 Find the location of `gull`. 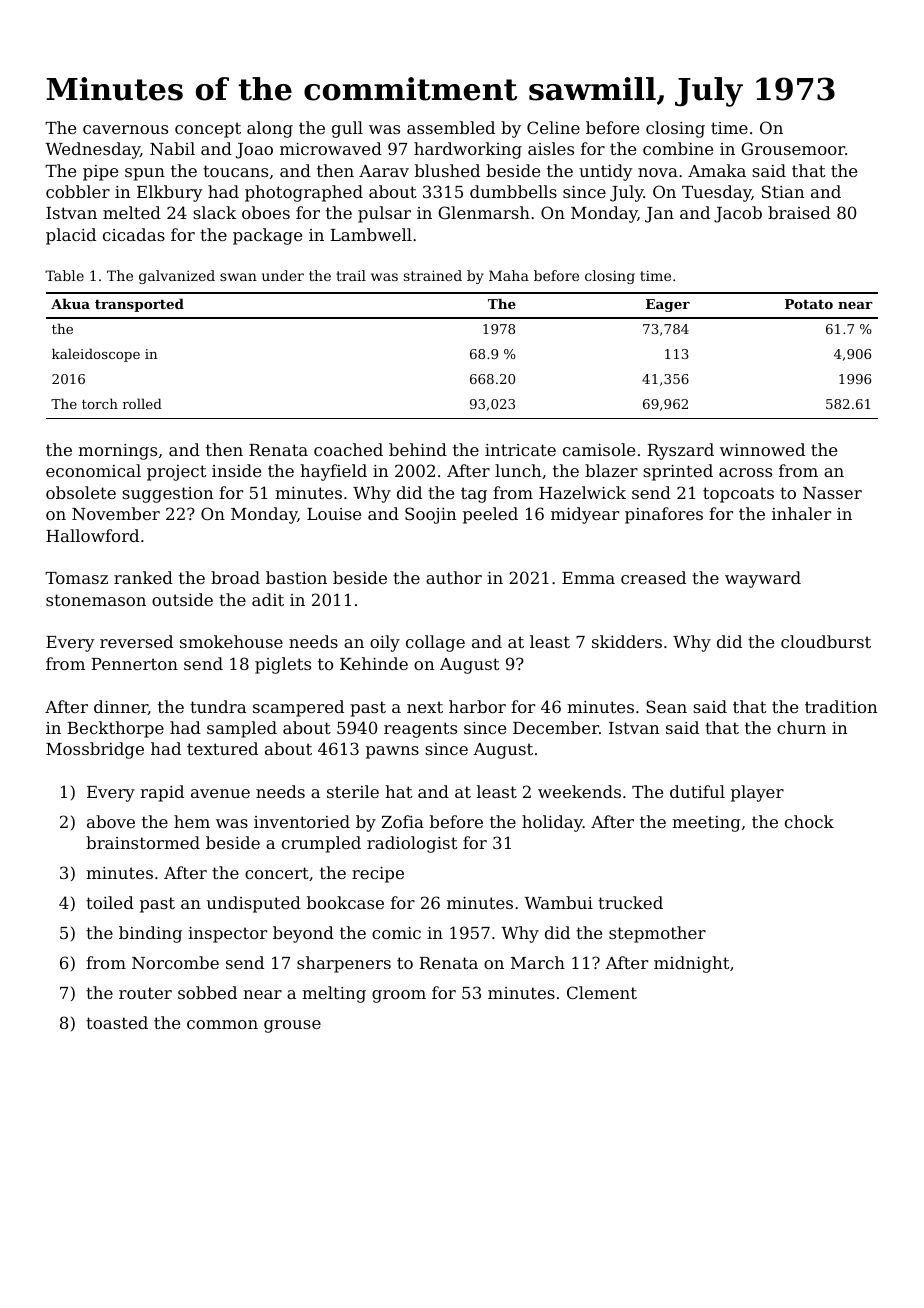

gull is located at coordinates (347, 129).
